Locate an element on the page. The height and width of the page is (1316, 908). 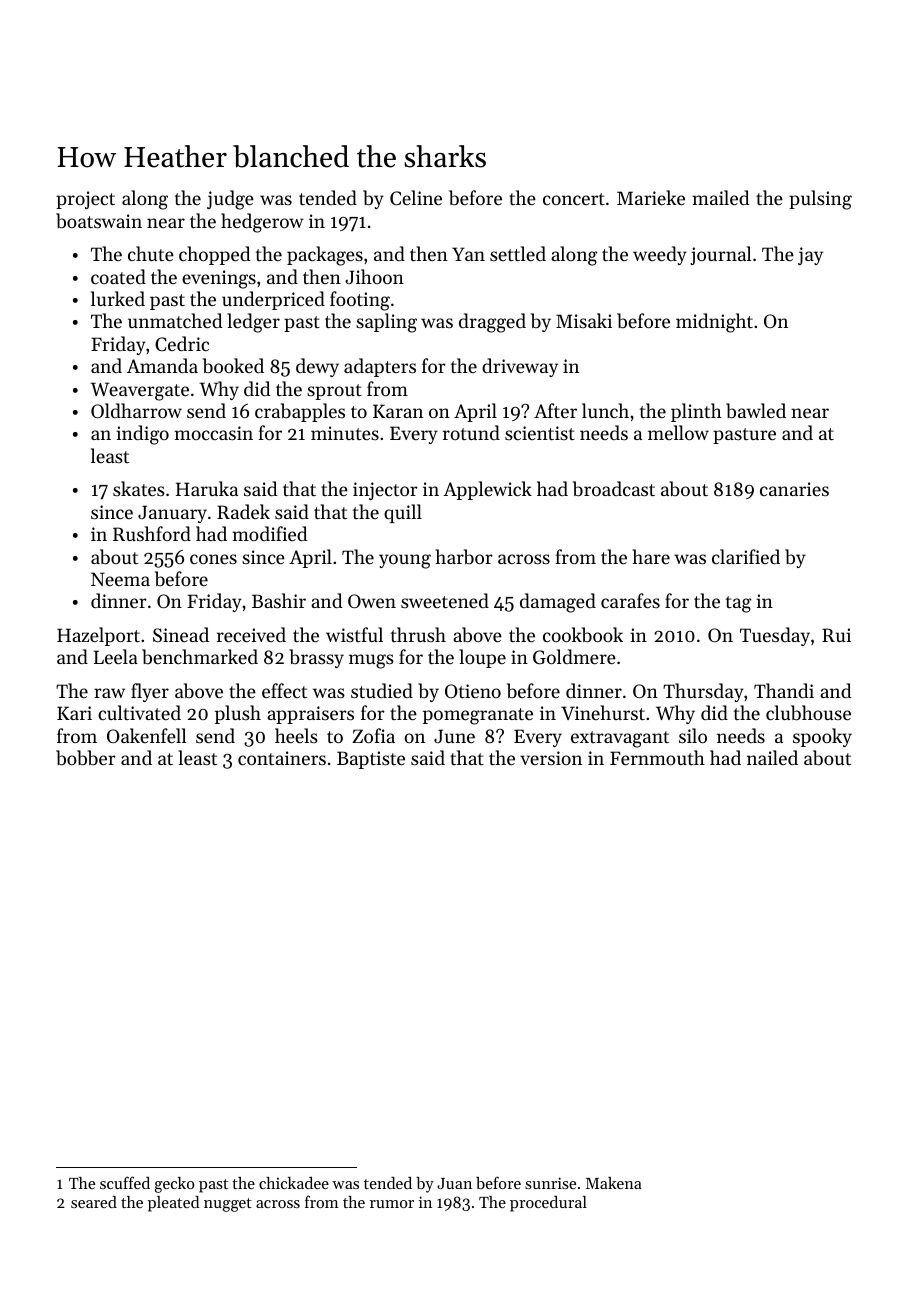
pomegranate is located at coordinates (478, 716).
